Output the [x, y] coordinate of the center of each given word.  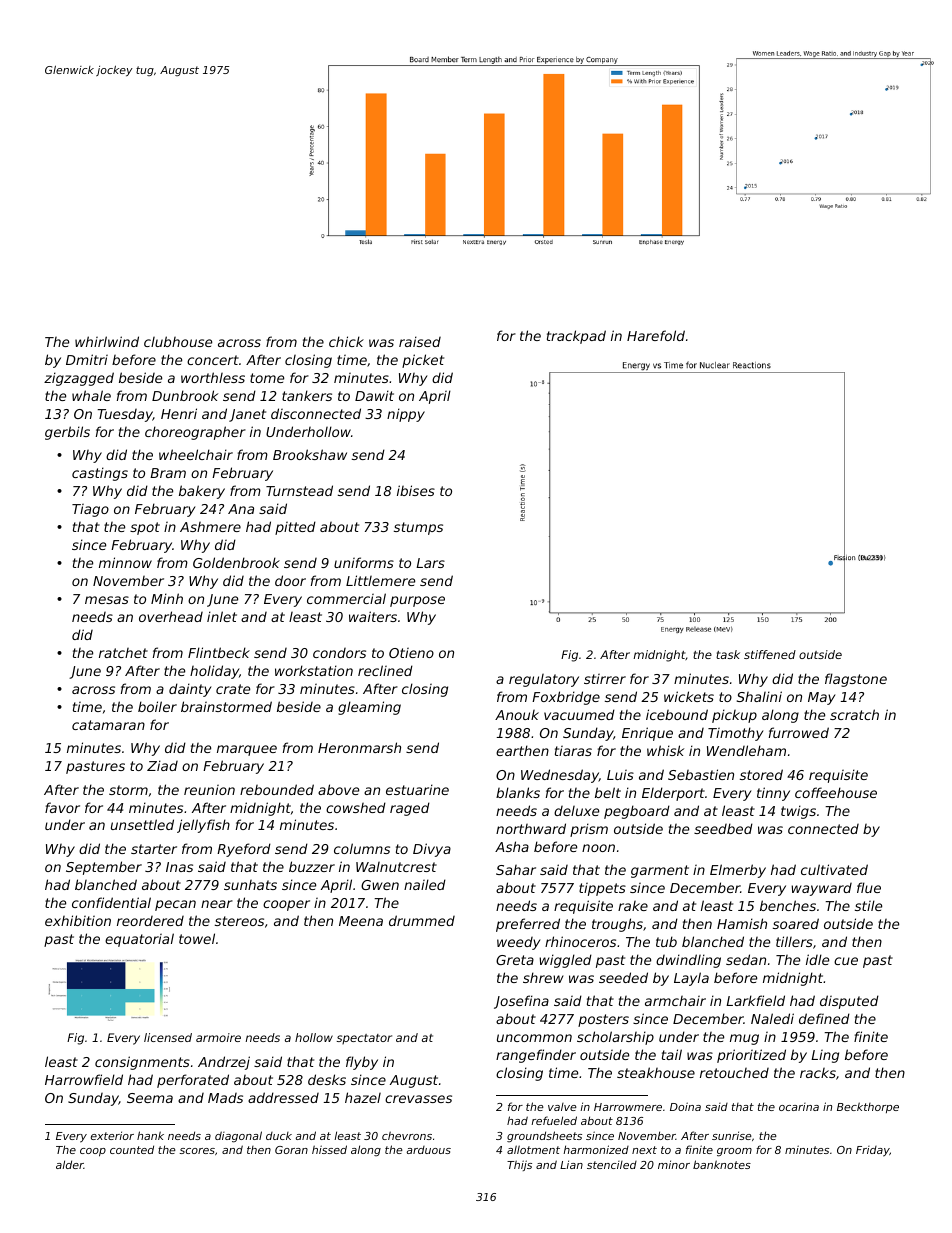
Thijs [519, 1165]
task [728, 654]
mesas [107, 600]
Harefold [656, 335]
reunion [209, 790]
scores [197, 1151]
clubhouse [178, 341]
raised [420, 341]
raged [410, 809]
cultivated [834, 869]
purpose [417, 601]
